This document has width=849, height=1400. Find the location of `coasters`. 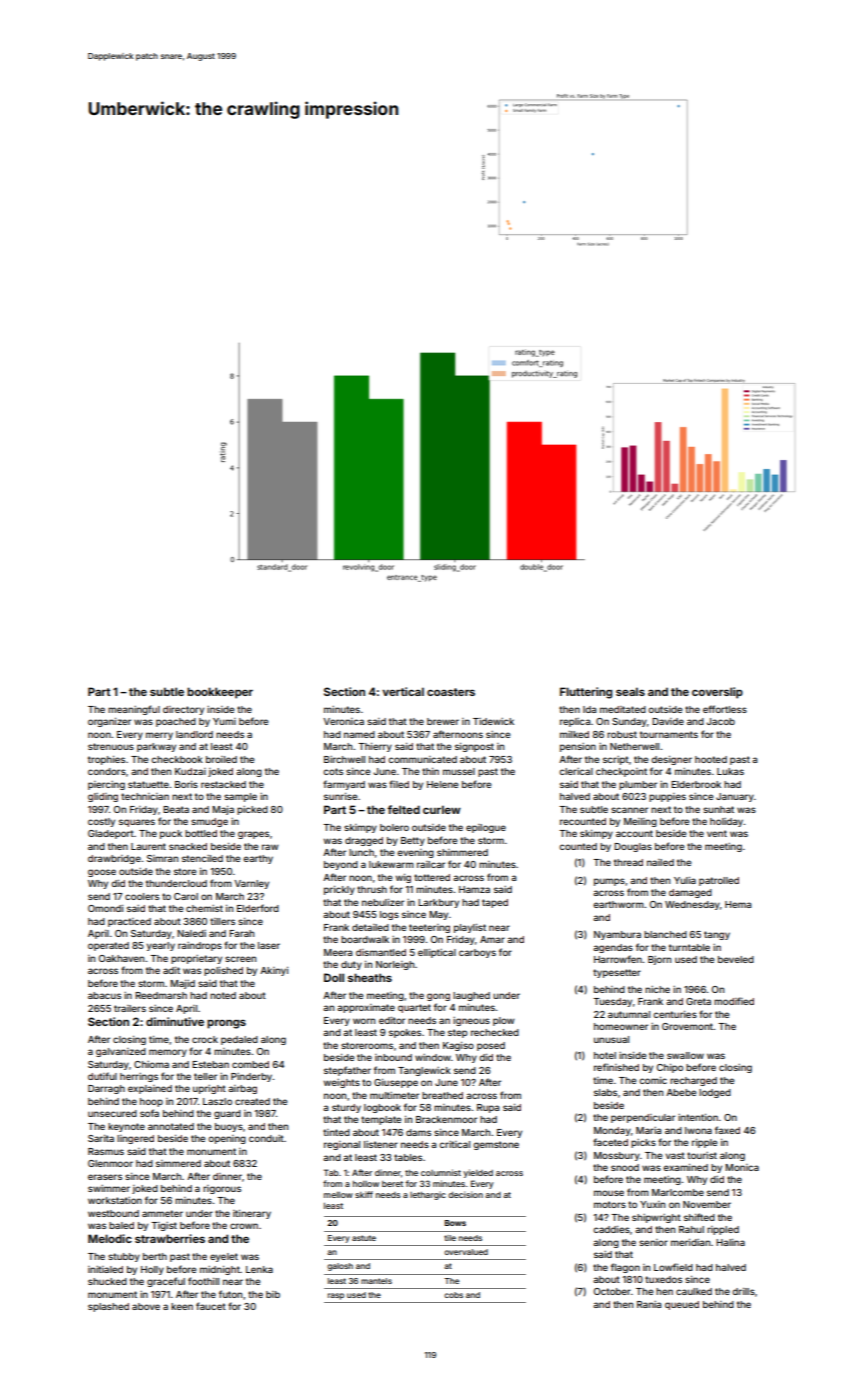

coasters is located at coordinates (451, 692).
